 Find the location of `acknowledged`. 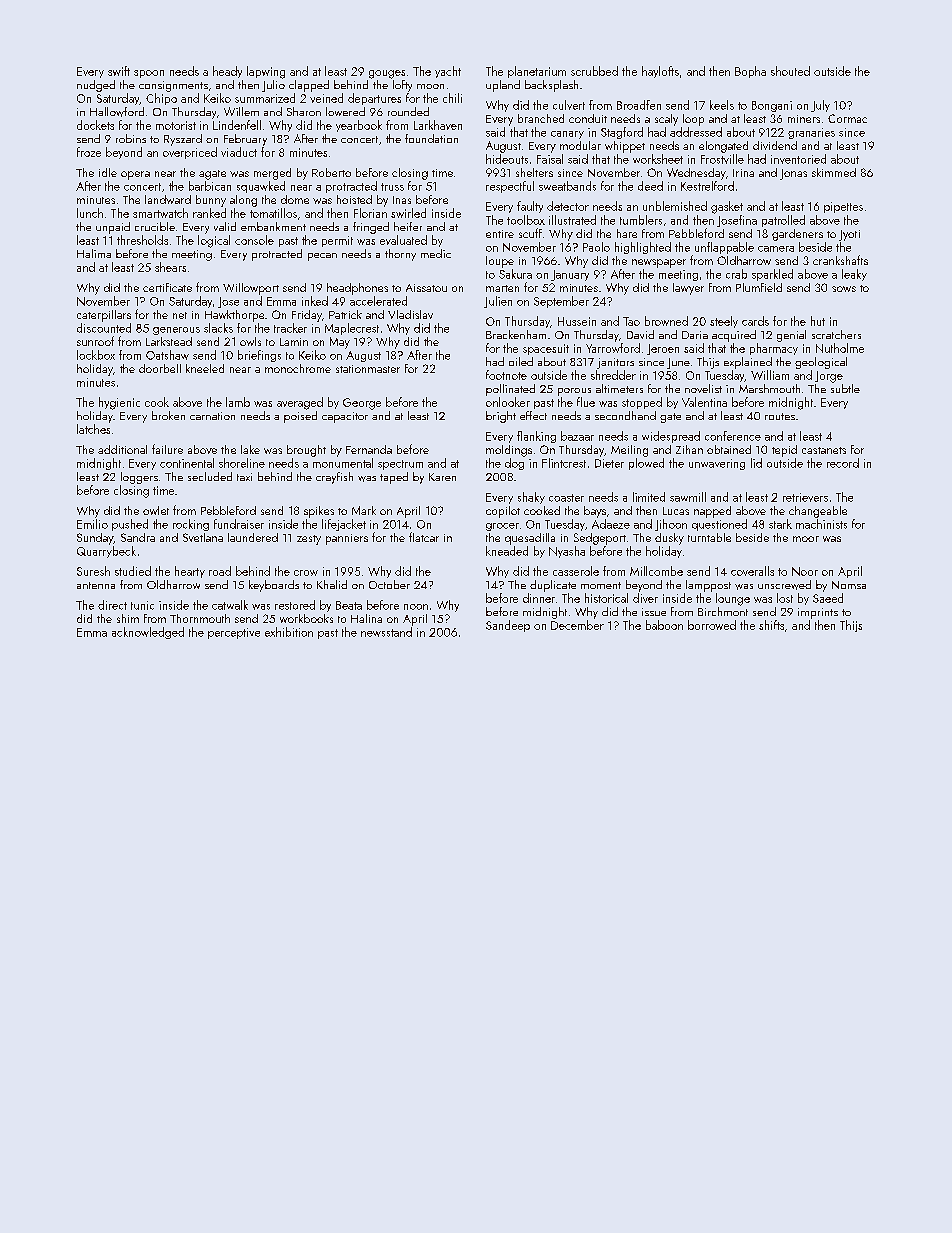

acknowledged is located at coordinates (148, 633).
